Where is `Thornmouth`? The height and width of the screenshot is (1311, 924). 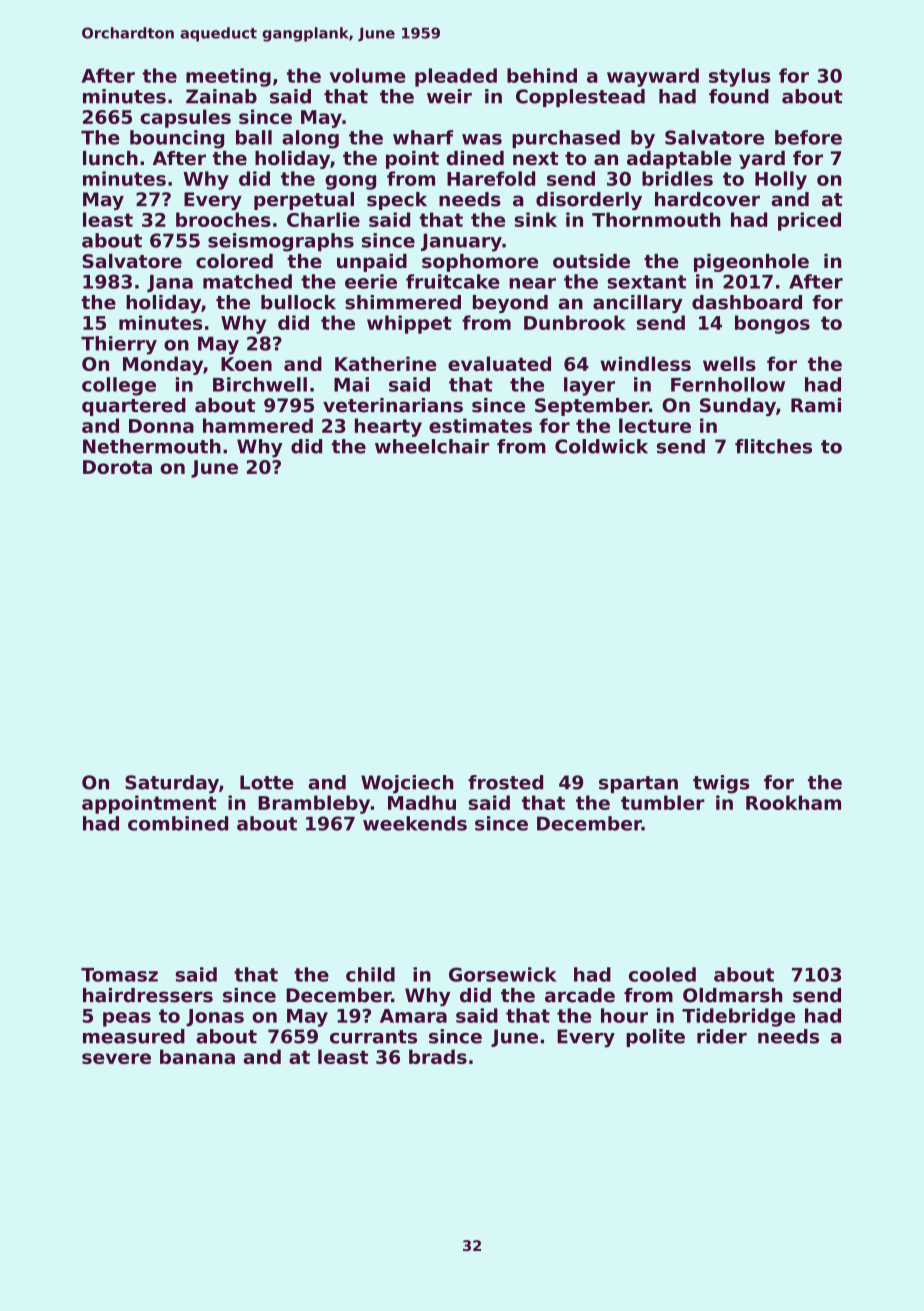 Thornmouth is located at coordinates (656, 219).
